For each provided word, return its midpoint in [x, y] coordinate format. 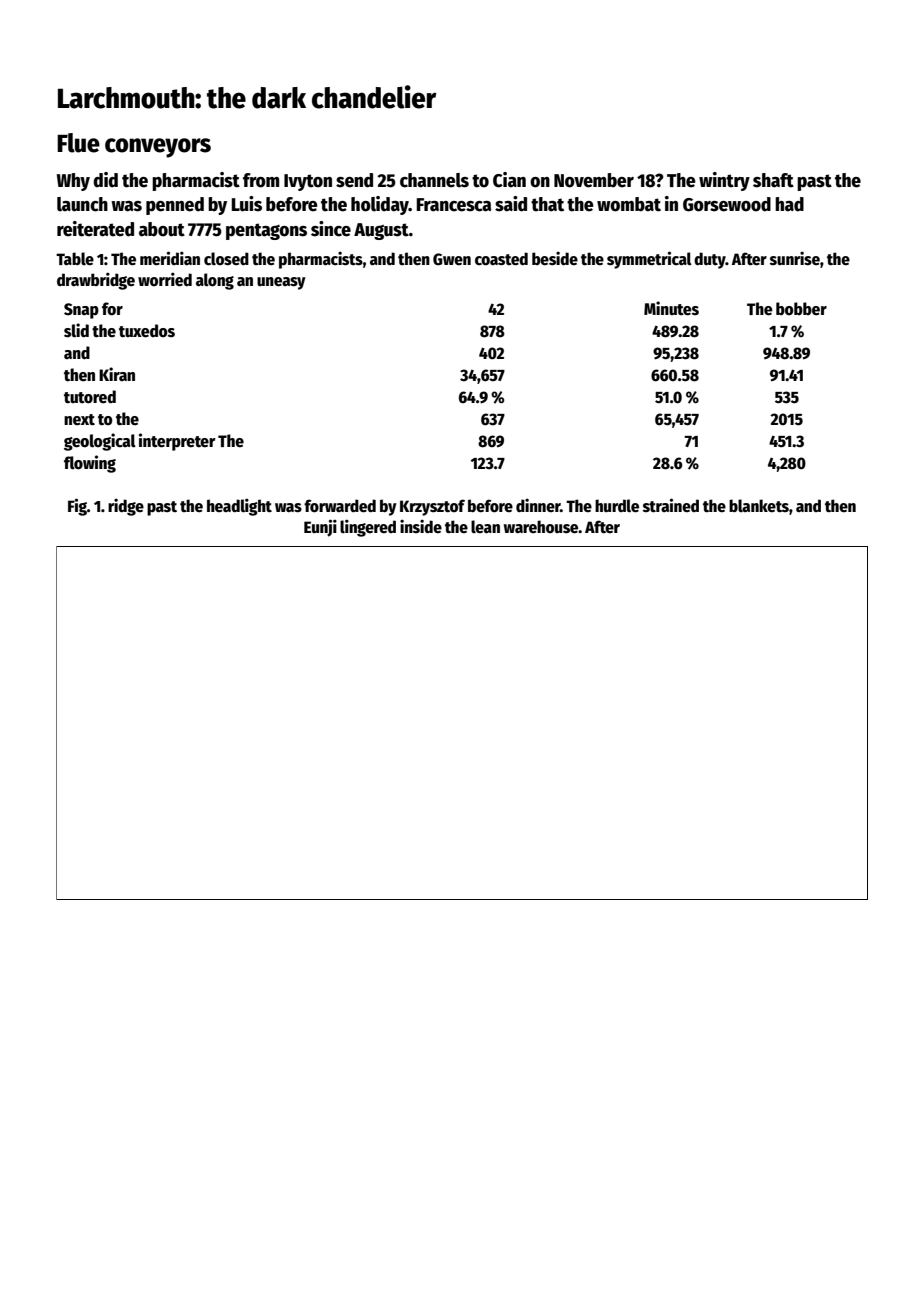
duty [710, 260]
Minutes [671, 308]
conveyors [158, 148]
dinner [538, 505]
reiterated [95, 229]
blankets [759, 505]
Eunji [320, 528]
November [594, 180]
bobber [801, 309]
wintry [724, 181]
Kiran [117, 374]
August [381, 231]
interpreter [177, 442]
